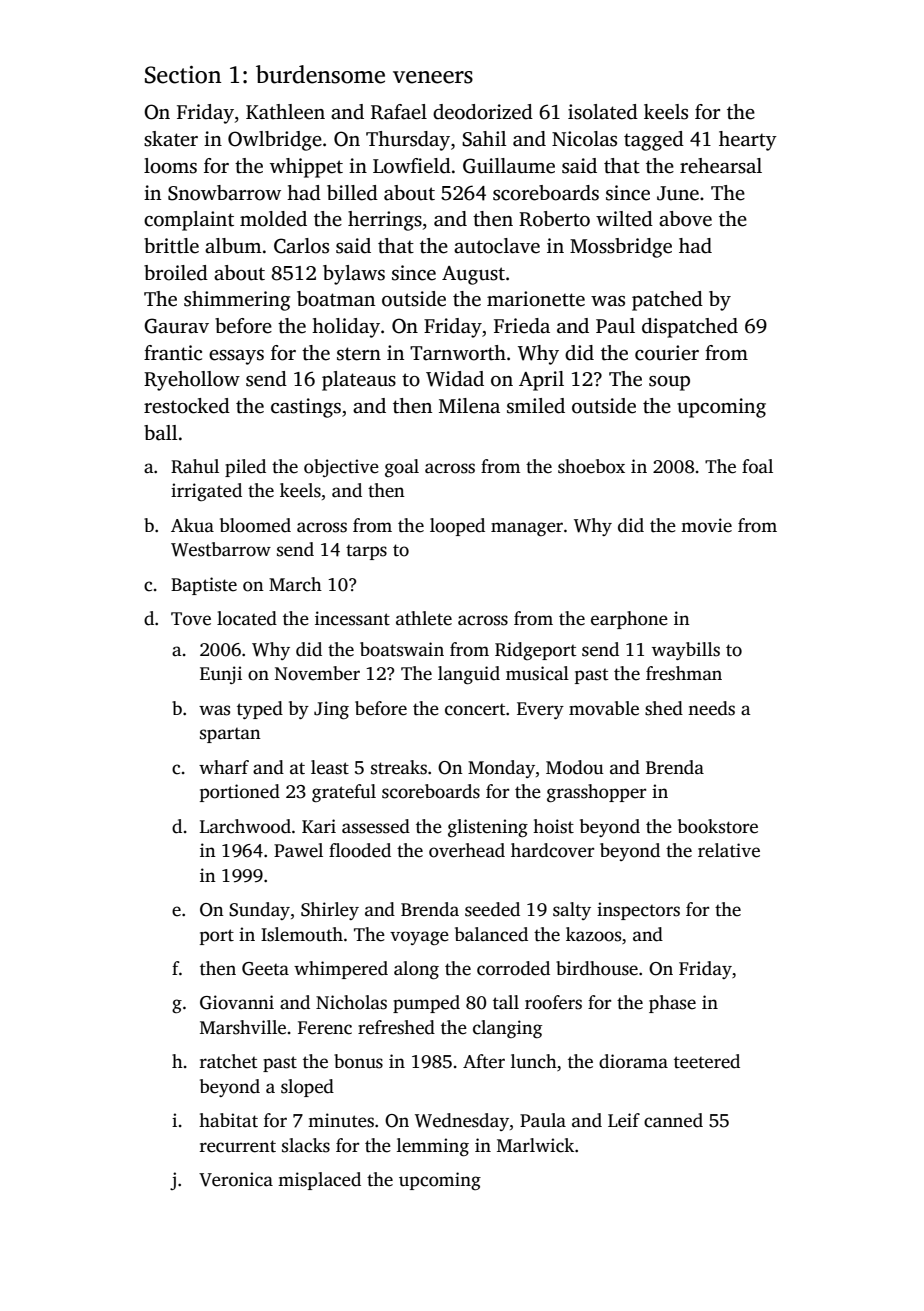 The width and height of the screenshot is (924, 1311). What do you see at coordinates (678, 193) in the screenshot?
I see `June` at bounding box center [678, 193].
